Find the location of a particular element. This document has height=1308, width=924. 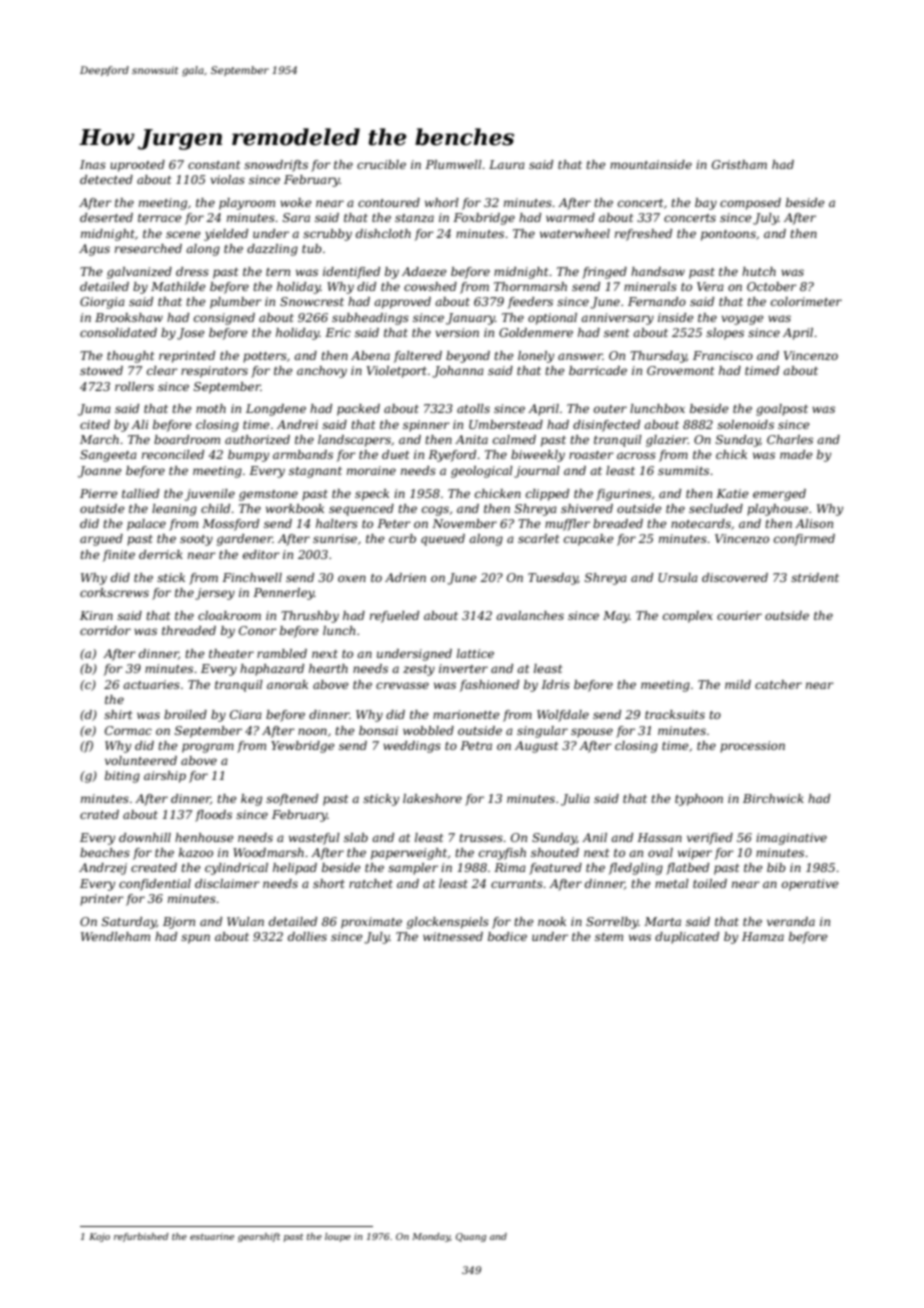

May is located at coordinates (616, 617).
